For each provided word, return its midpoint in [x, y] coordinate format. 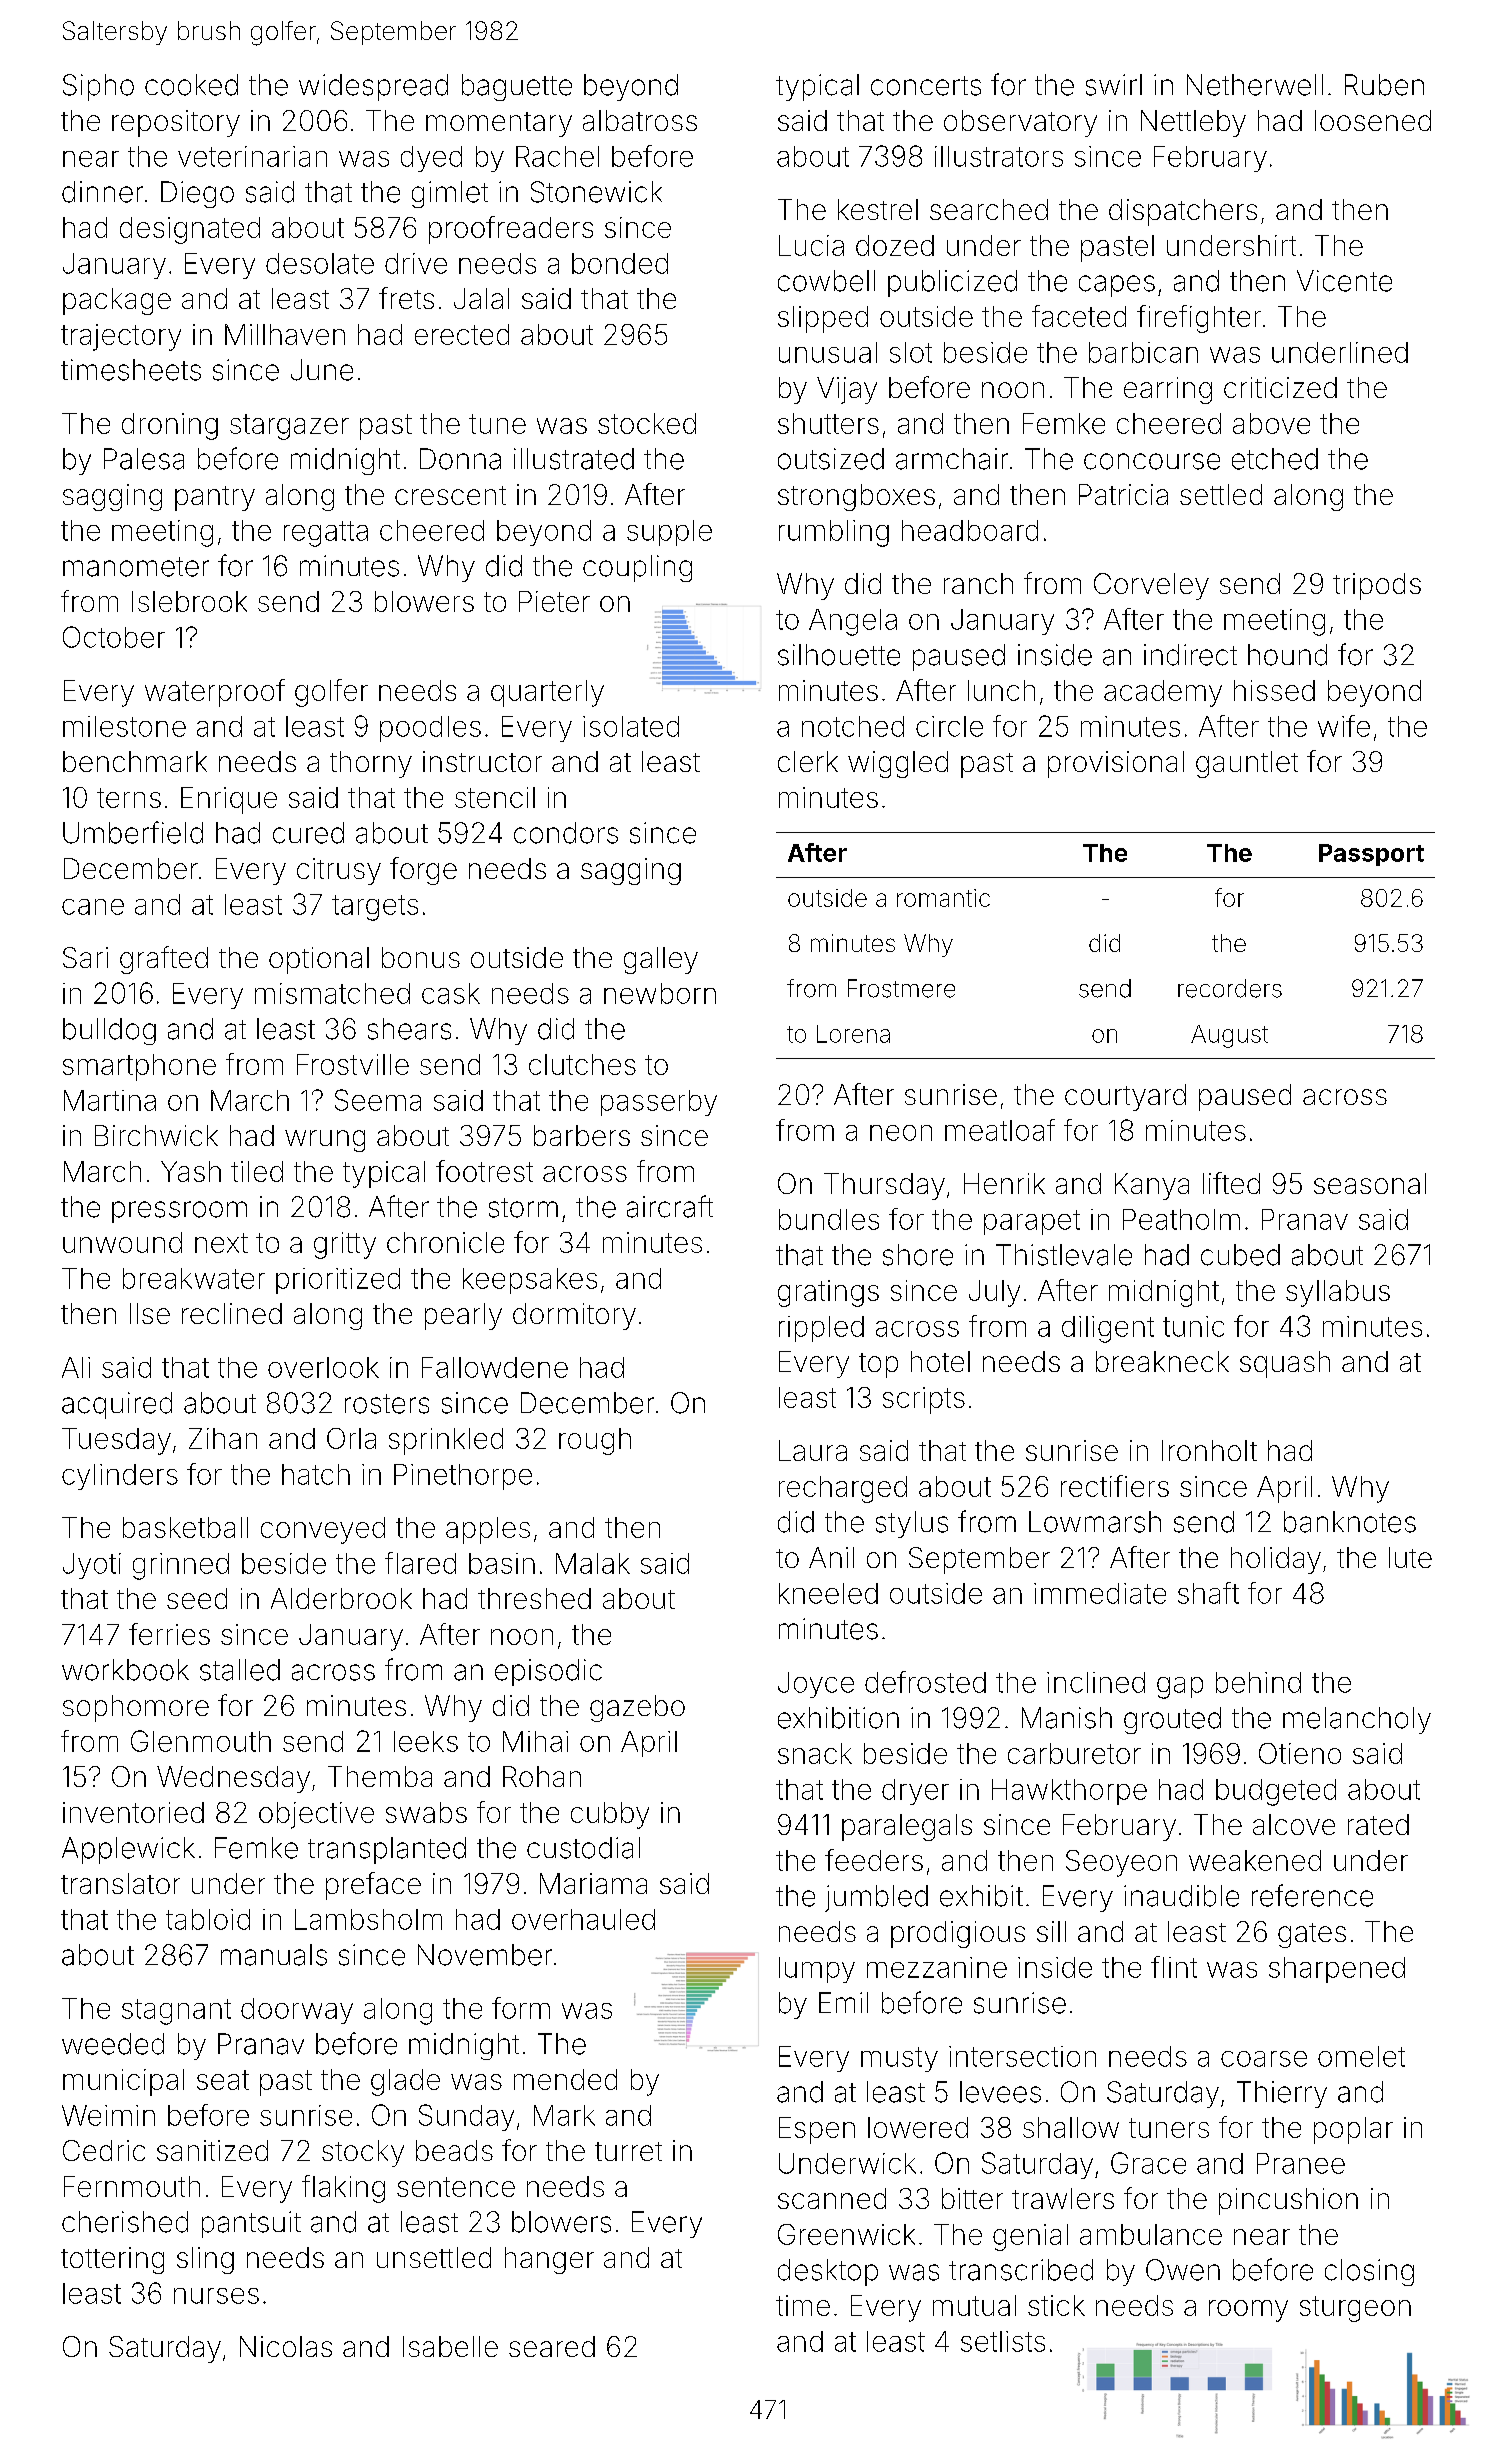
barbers [582, 1135]
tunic [1193, 1326]
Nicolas [286, 2346]
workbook [125, 1670]
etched [1275, 459]
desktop [828, 2272]
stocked [647, 423]
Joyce [816, 1685]
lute [1410, 1557]
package [117, 301]
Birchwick [156, 1135]
